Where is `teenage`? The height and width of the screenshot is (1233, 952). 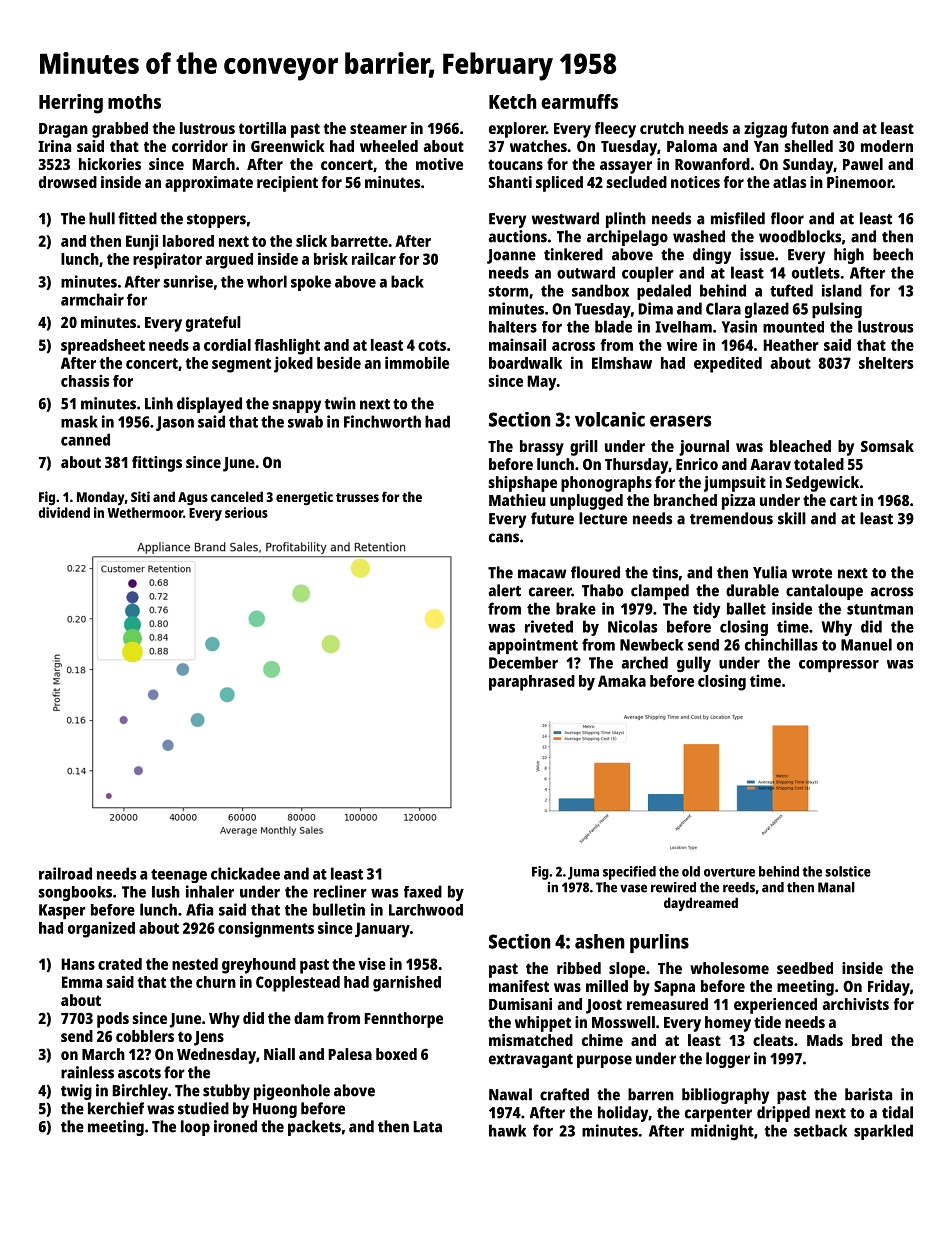
teenage is located at coordinates (179, 876).
